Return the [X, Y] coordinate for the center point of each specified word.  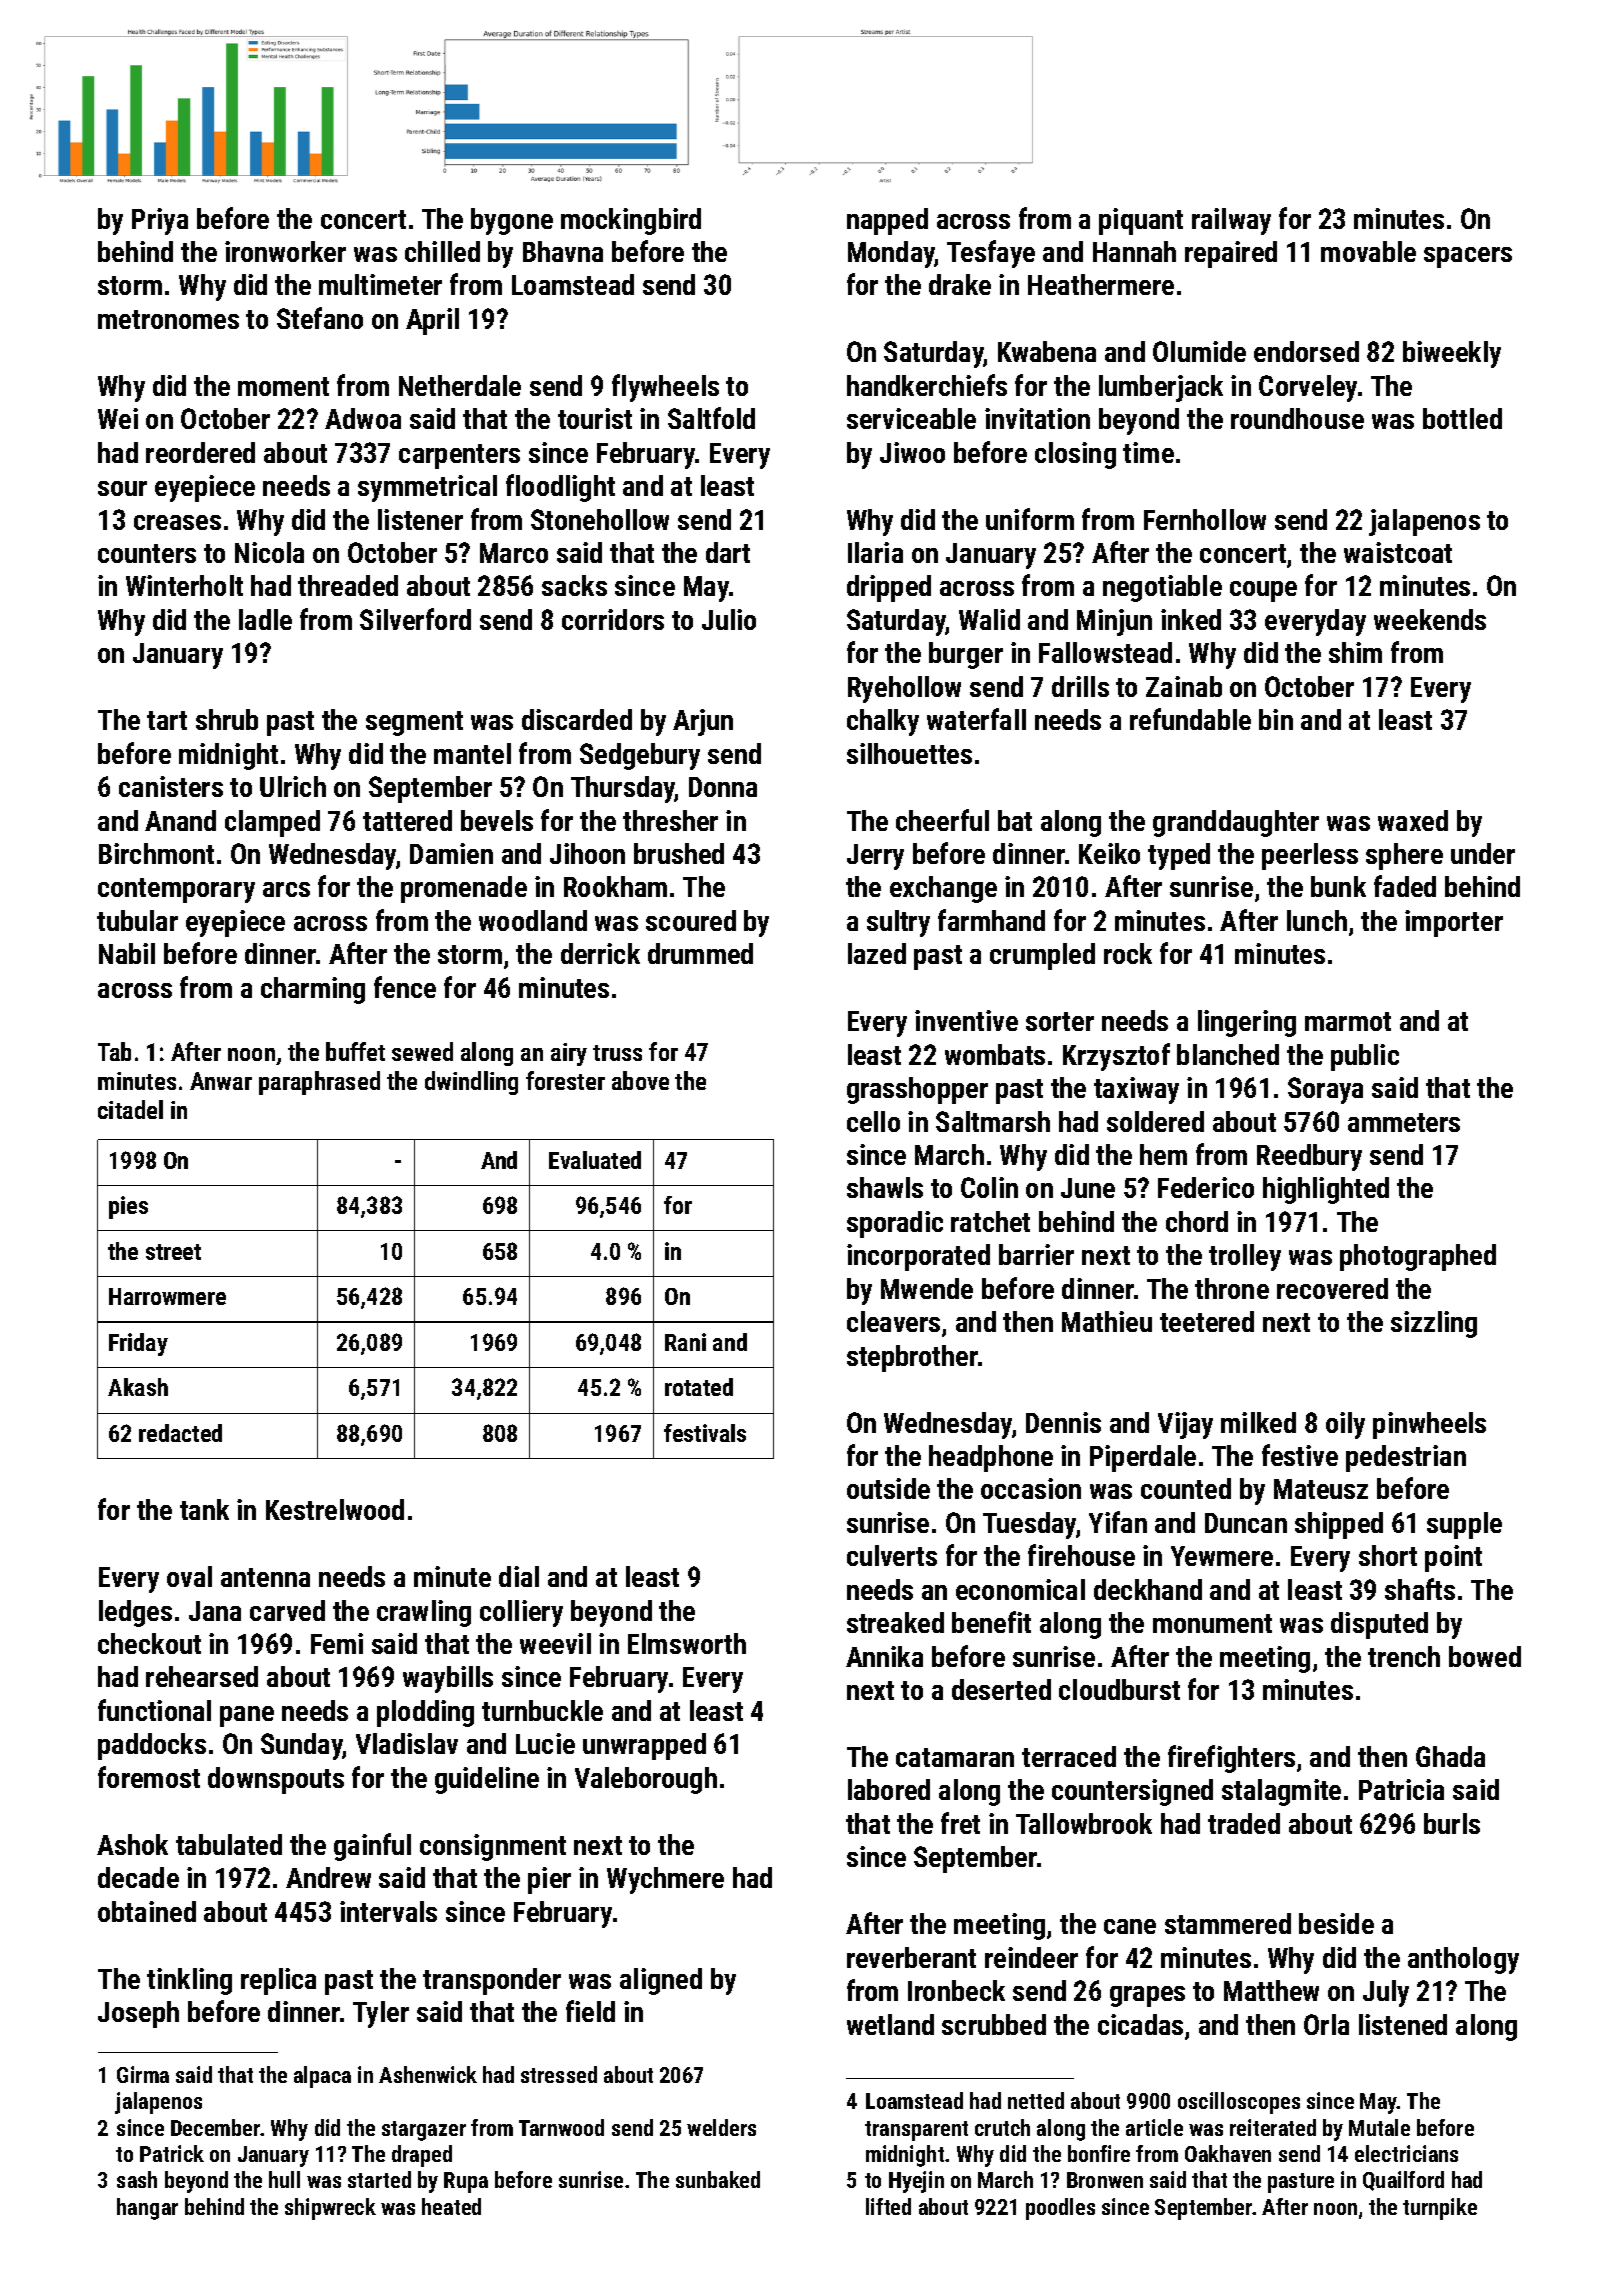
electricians [1406, 2153]
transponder [492, 1981]
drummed [700, 953]
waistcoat [1398, 552]
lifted [888, 2206]
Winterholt [184, 585]
